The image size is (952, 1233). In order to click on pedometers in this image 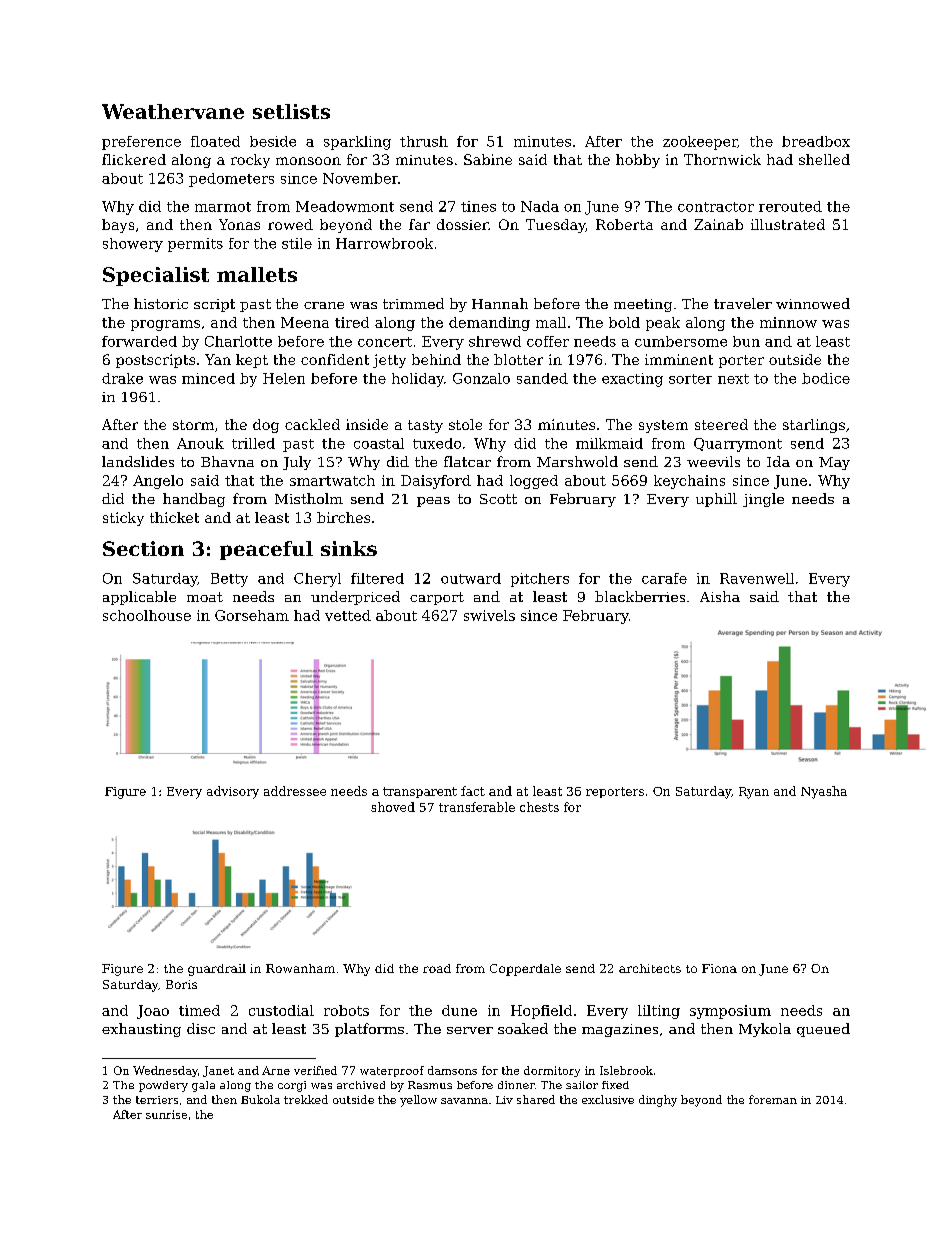, I will do `click(231, 180)`.
